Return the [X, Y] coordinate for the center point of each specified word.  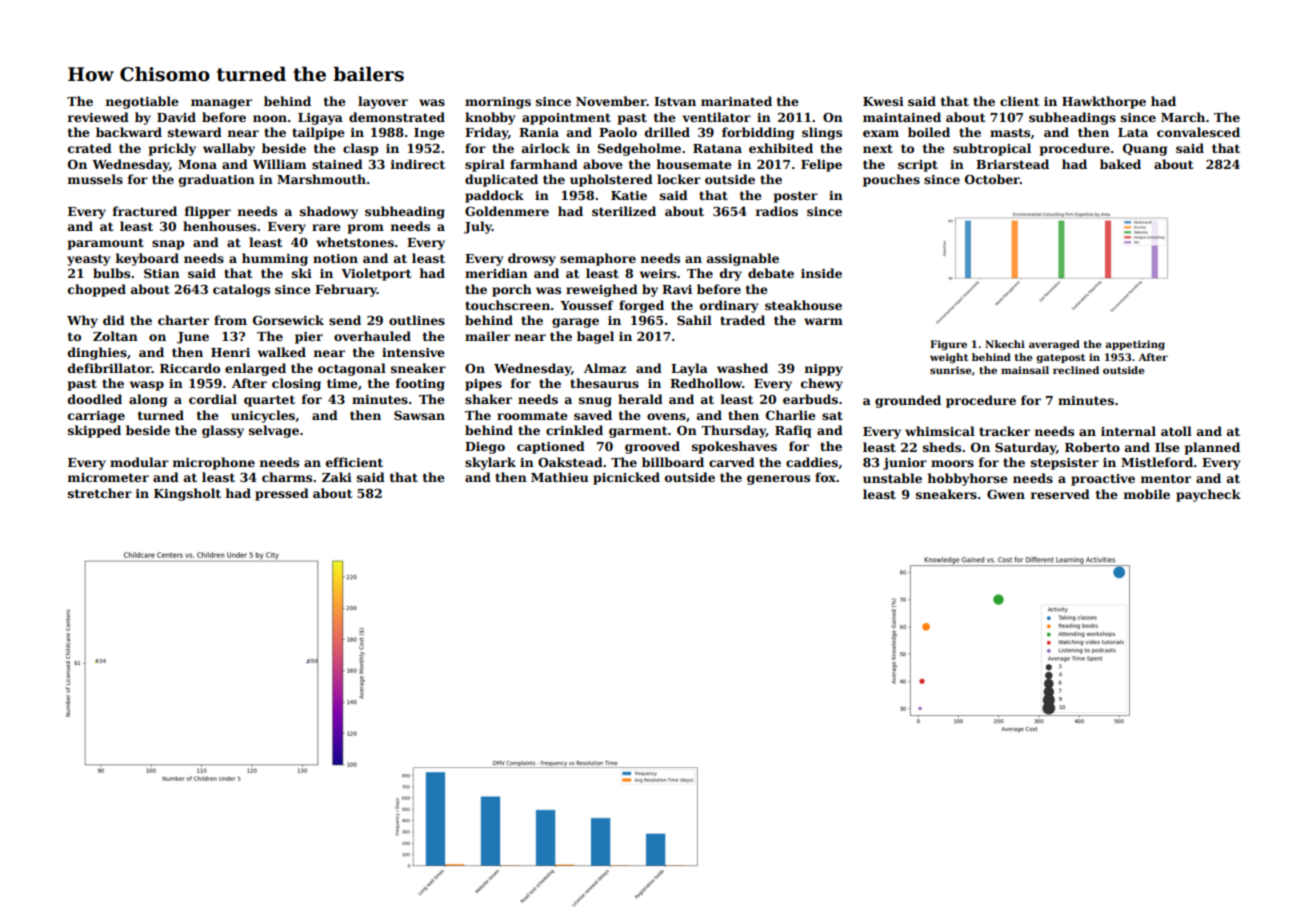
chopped [97, 290]
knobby [490, 118]
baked [1120, 164]
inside [821, 273]
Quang [1145, 149]
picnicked [626, 478]
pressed [282, 494]
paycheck [1208, 495]
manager [221, 104]
